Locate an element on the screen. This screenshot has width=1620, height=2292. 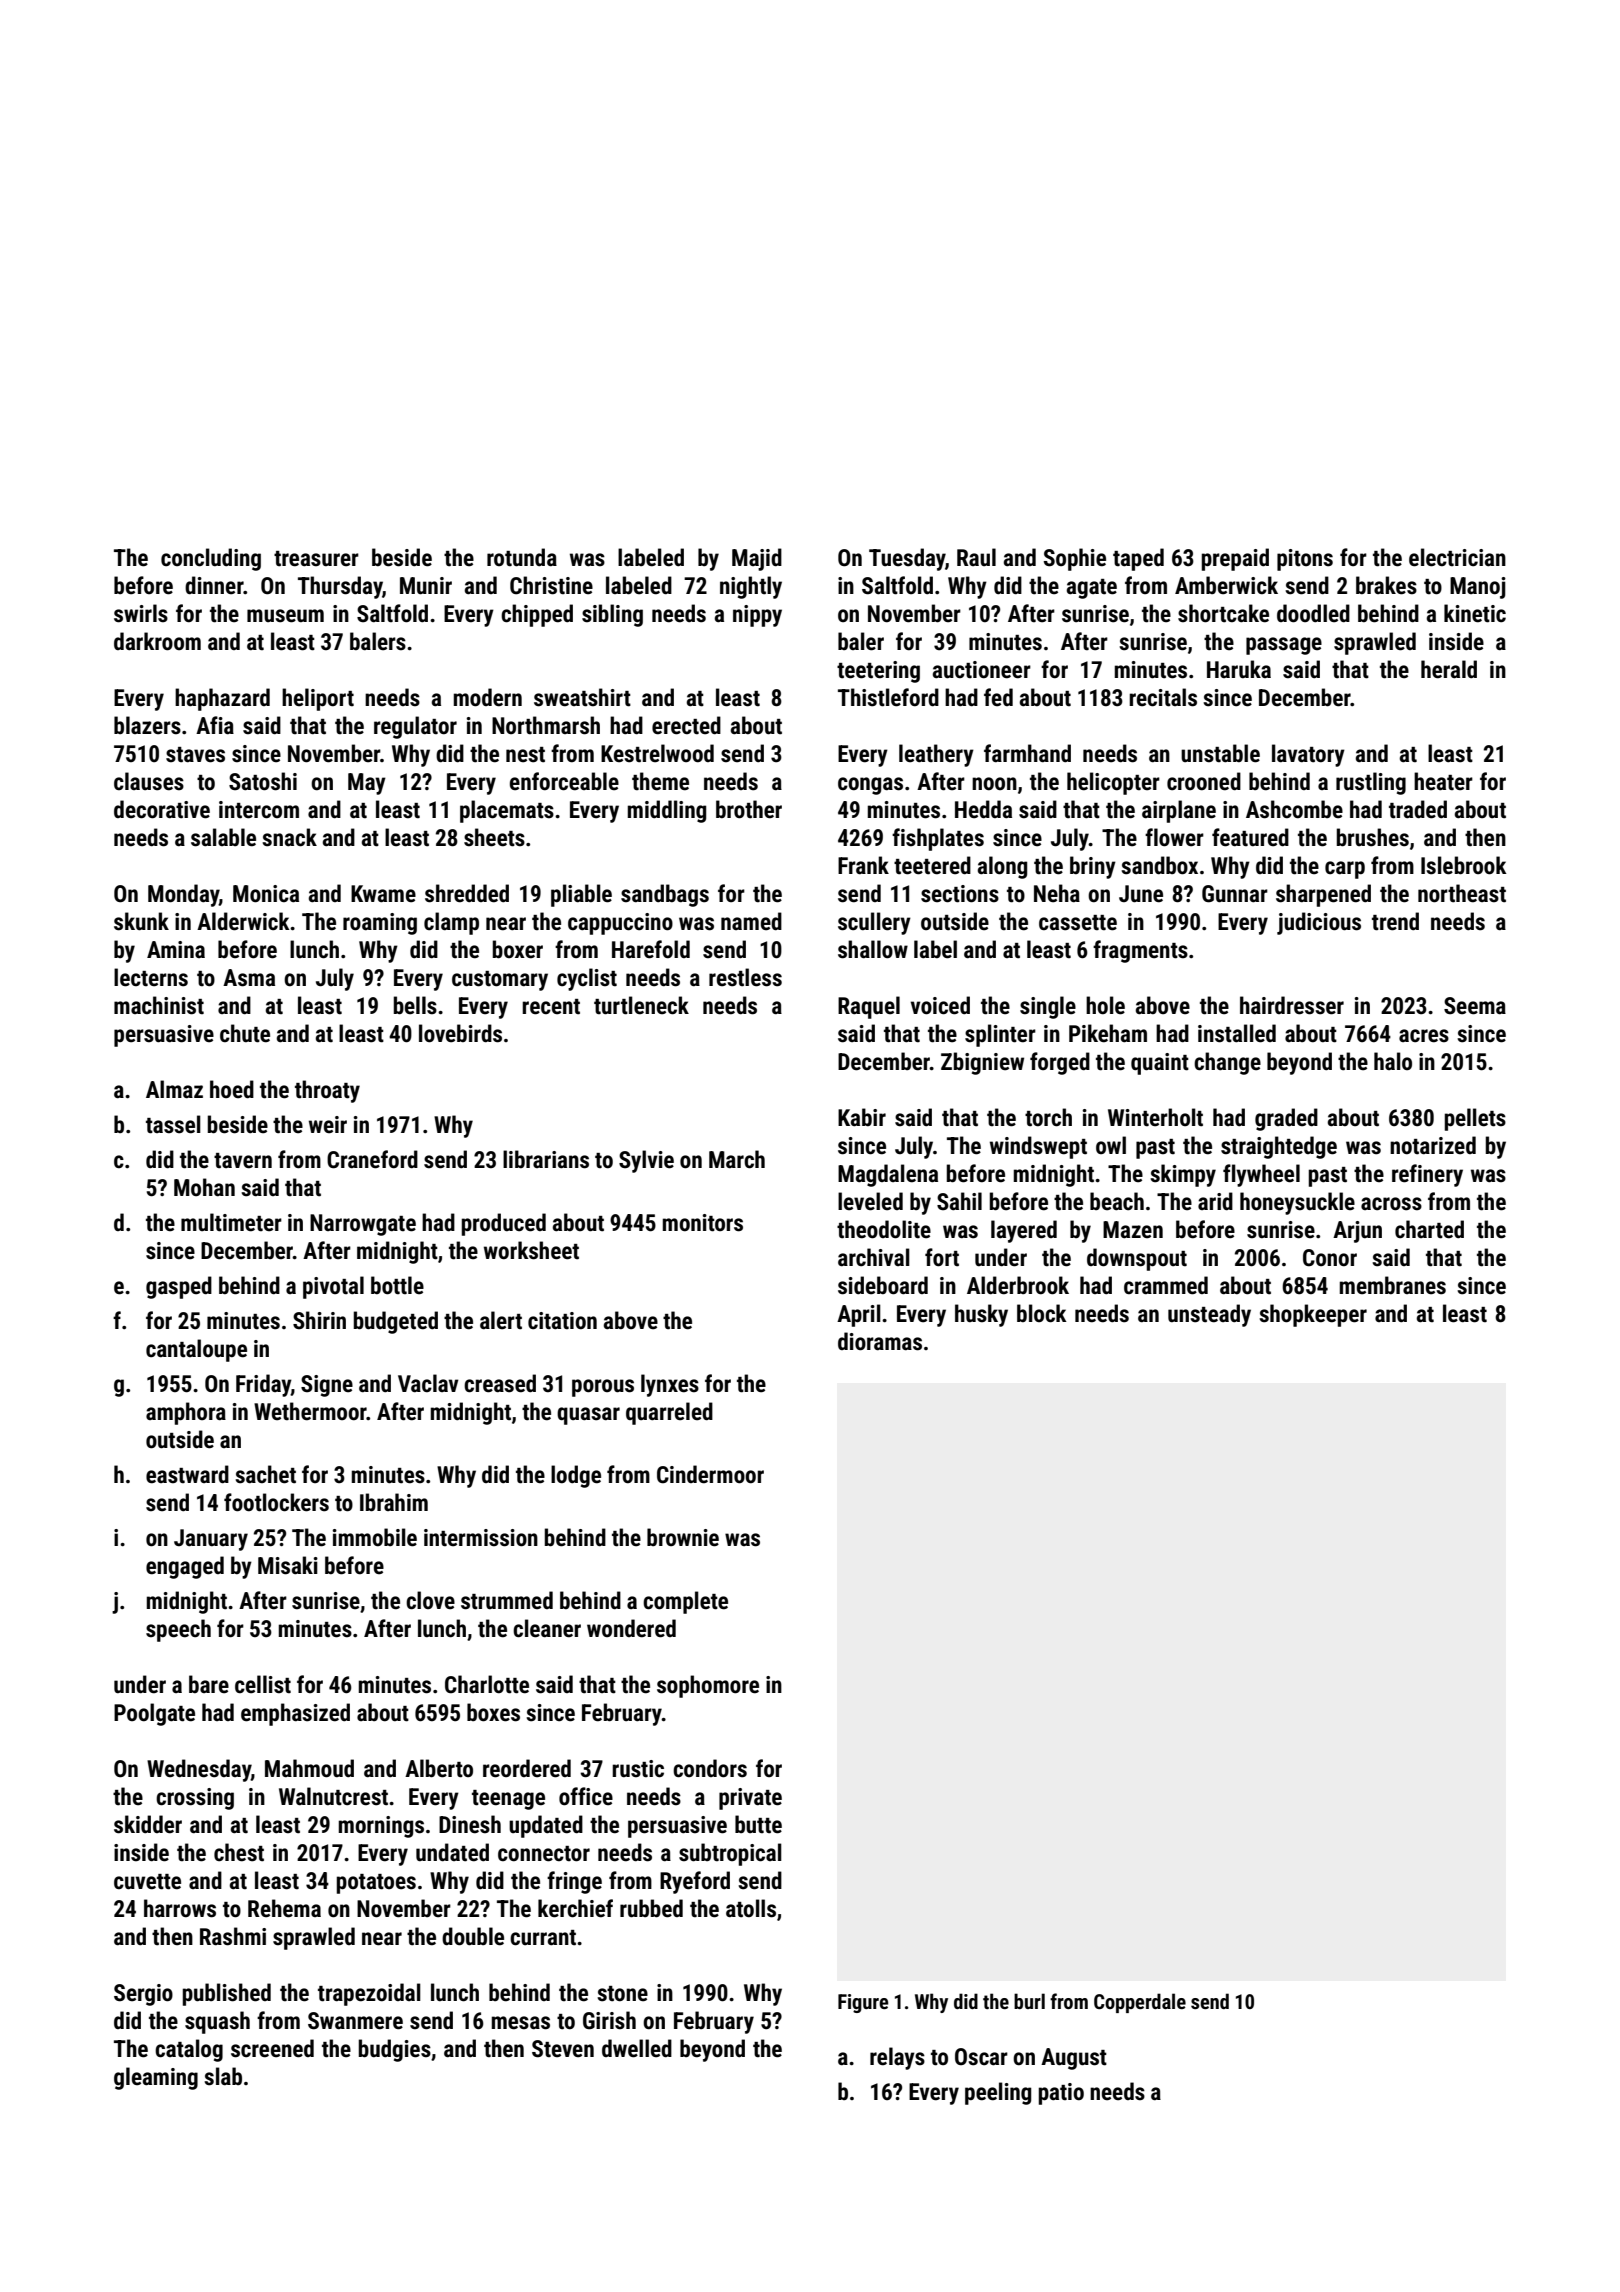
Hedda is located at coordinates (983, 809).
